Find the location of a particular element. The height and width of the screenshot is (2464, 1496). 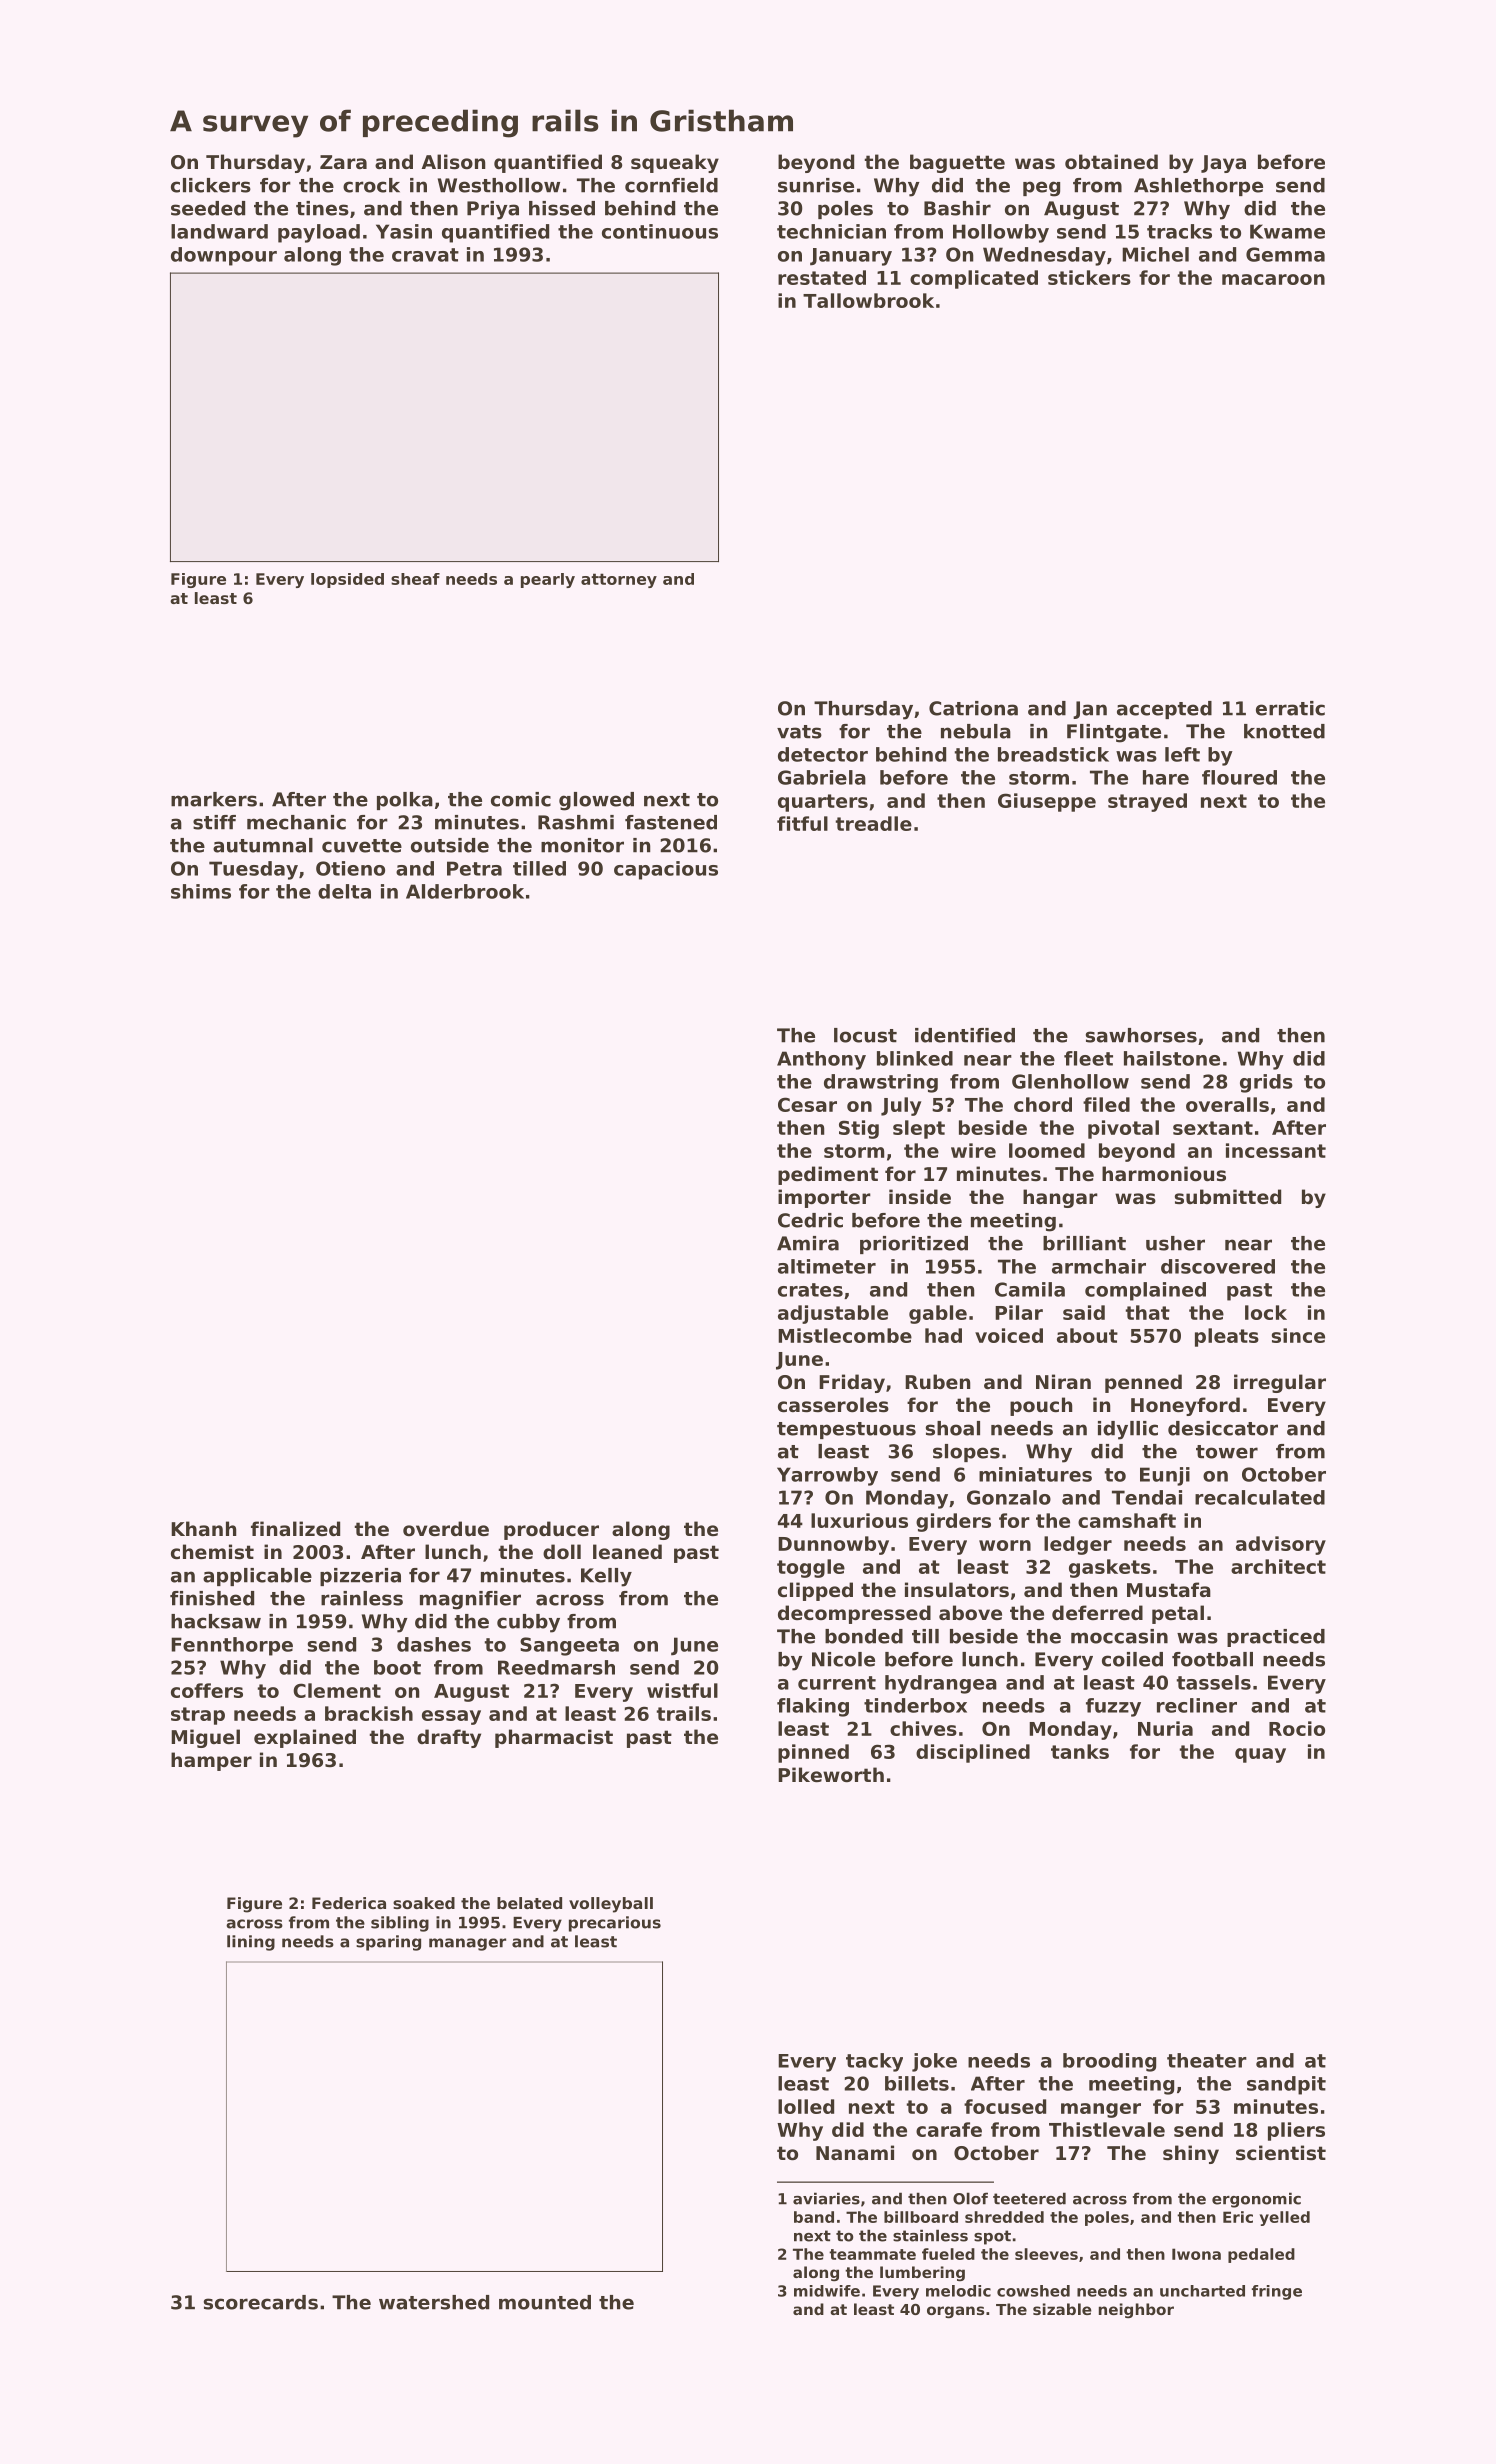

Alderbrook is located at coordinates (465, 891).
